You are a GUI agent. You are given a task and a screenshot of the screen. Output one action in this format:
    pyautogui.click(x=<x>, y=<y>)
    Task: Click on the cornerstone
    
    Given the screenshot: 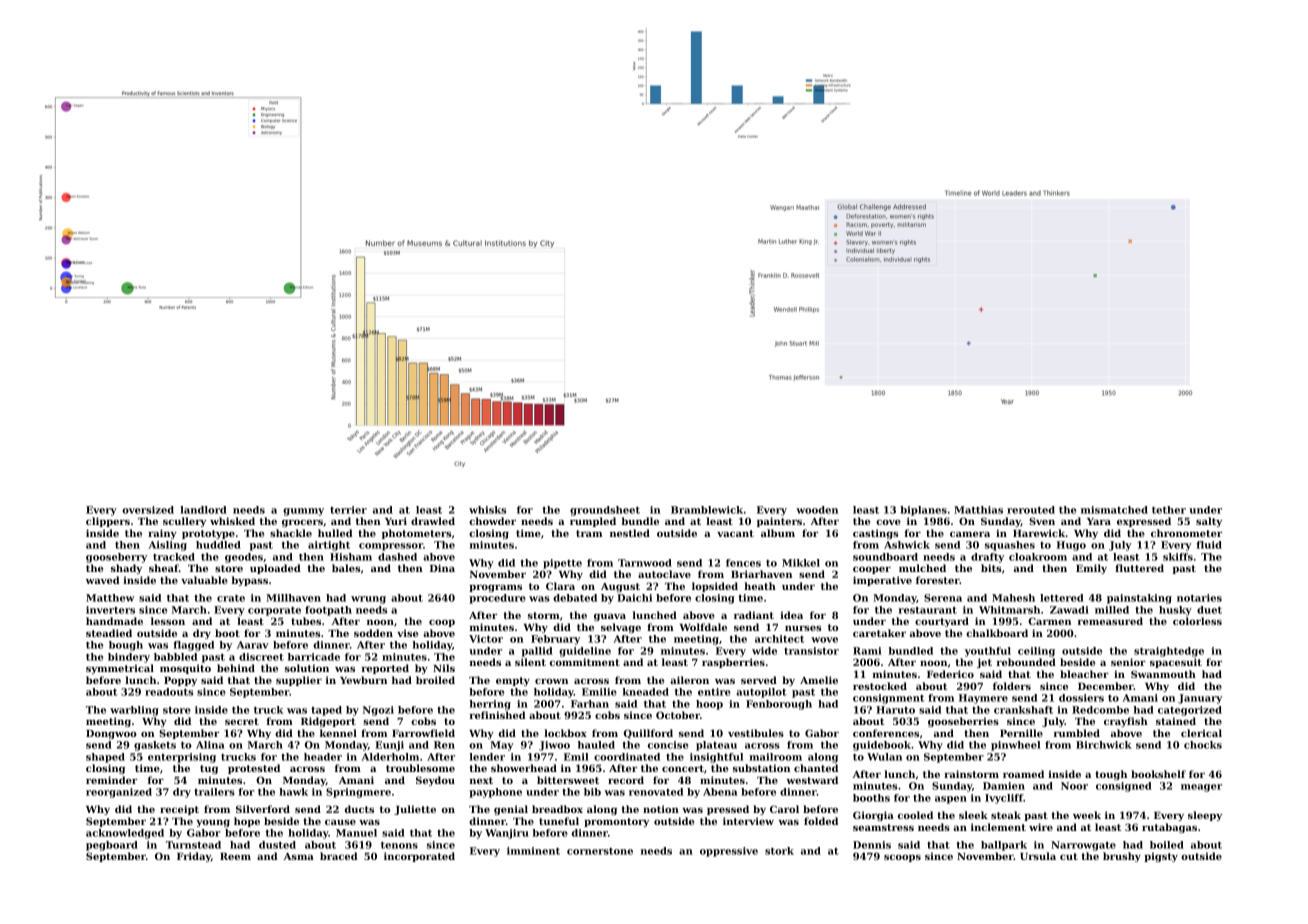 What is the action you would take?
    pyautogui.click(x=600, y=851)
